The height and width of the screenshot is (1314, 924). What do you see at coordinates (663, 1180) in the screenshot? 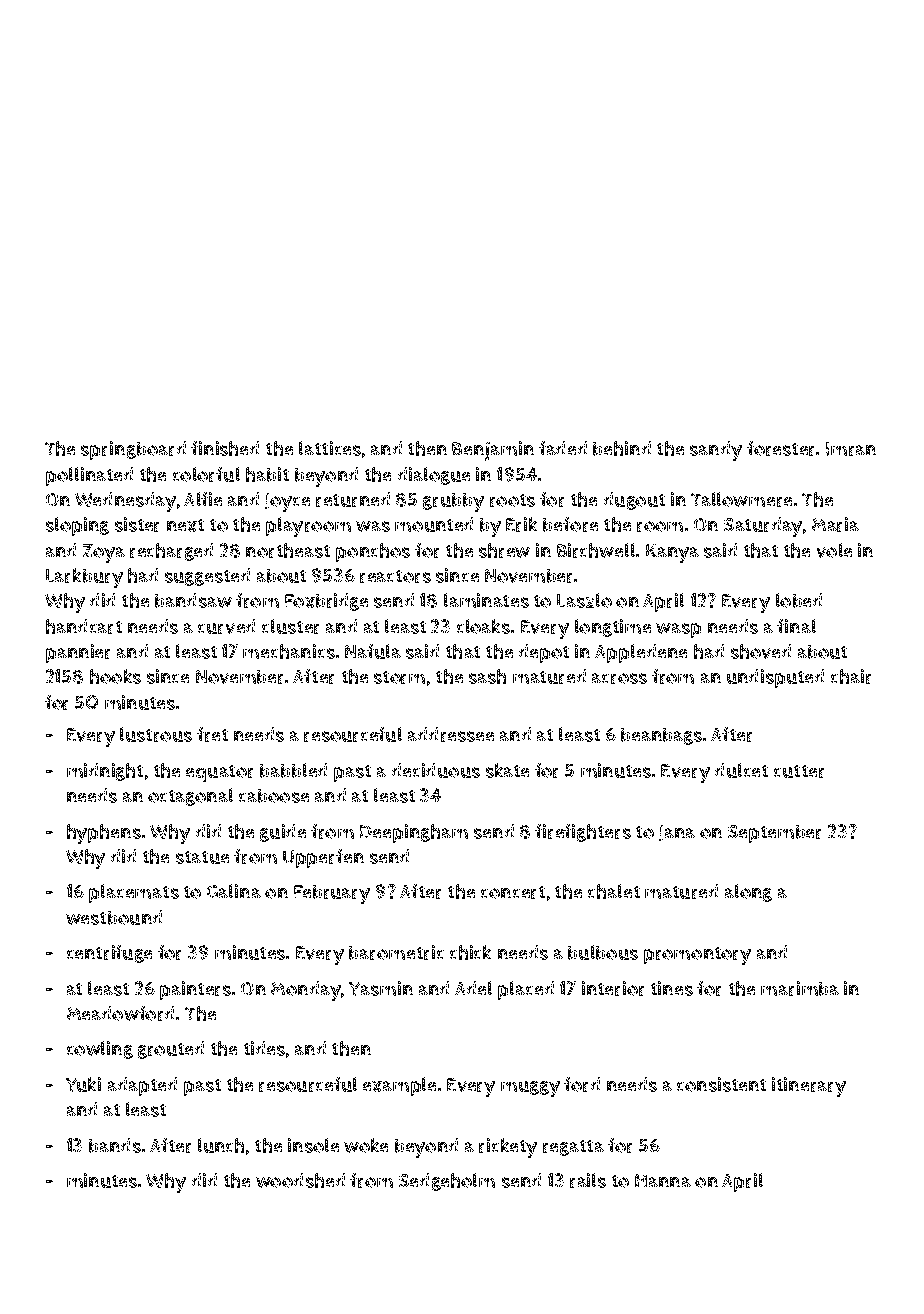
I see `Hanna` at bounding box center [663, 1180].
